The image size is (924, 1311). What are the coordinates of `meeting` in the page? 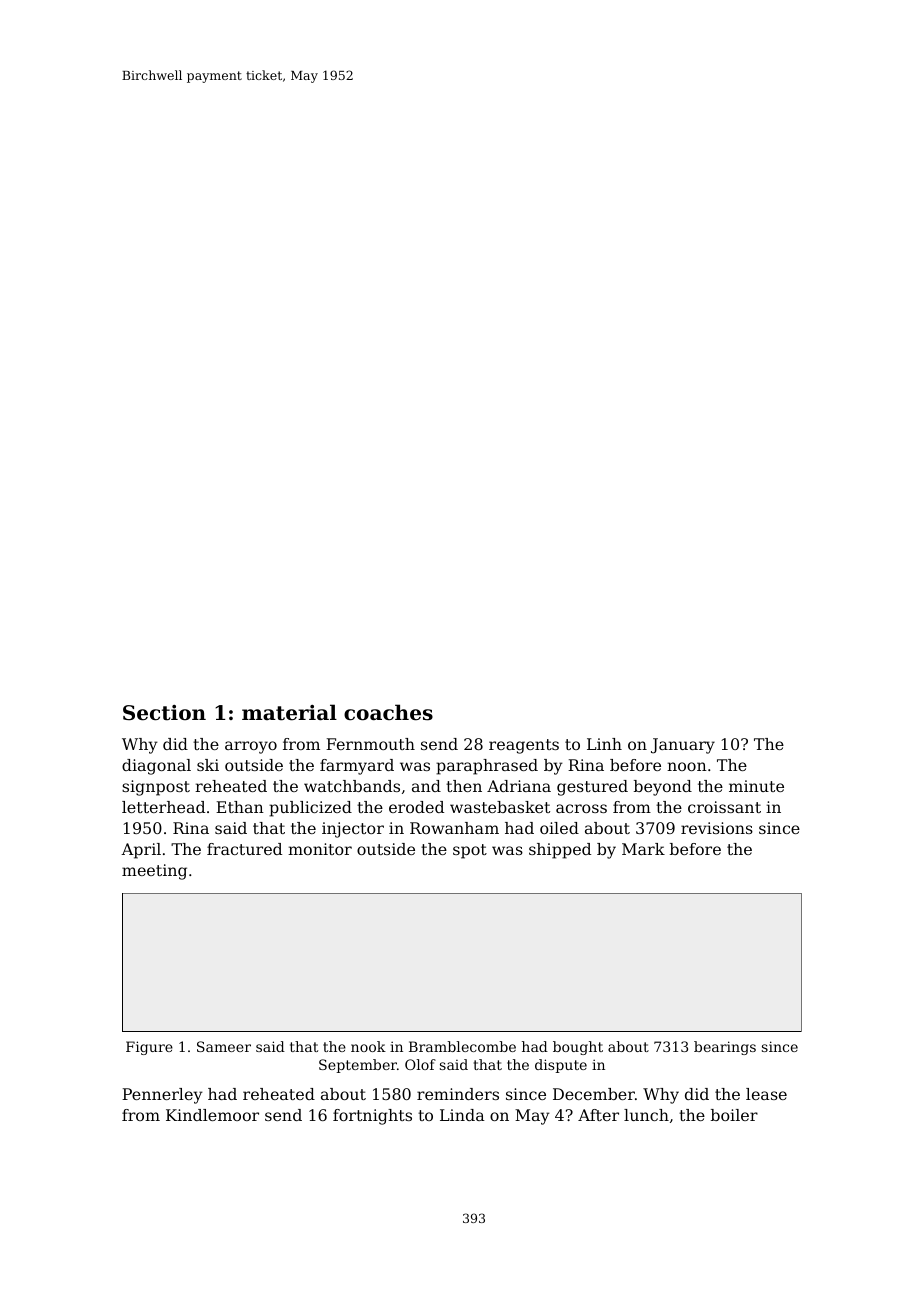 It's located at (154, 872).
